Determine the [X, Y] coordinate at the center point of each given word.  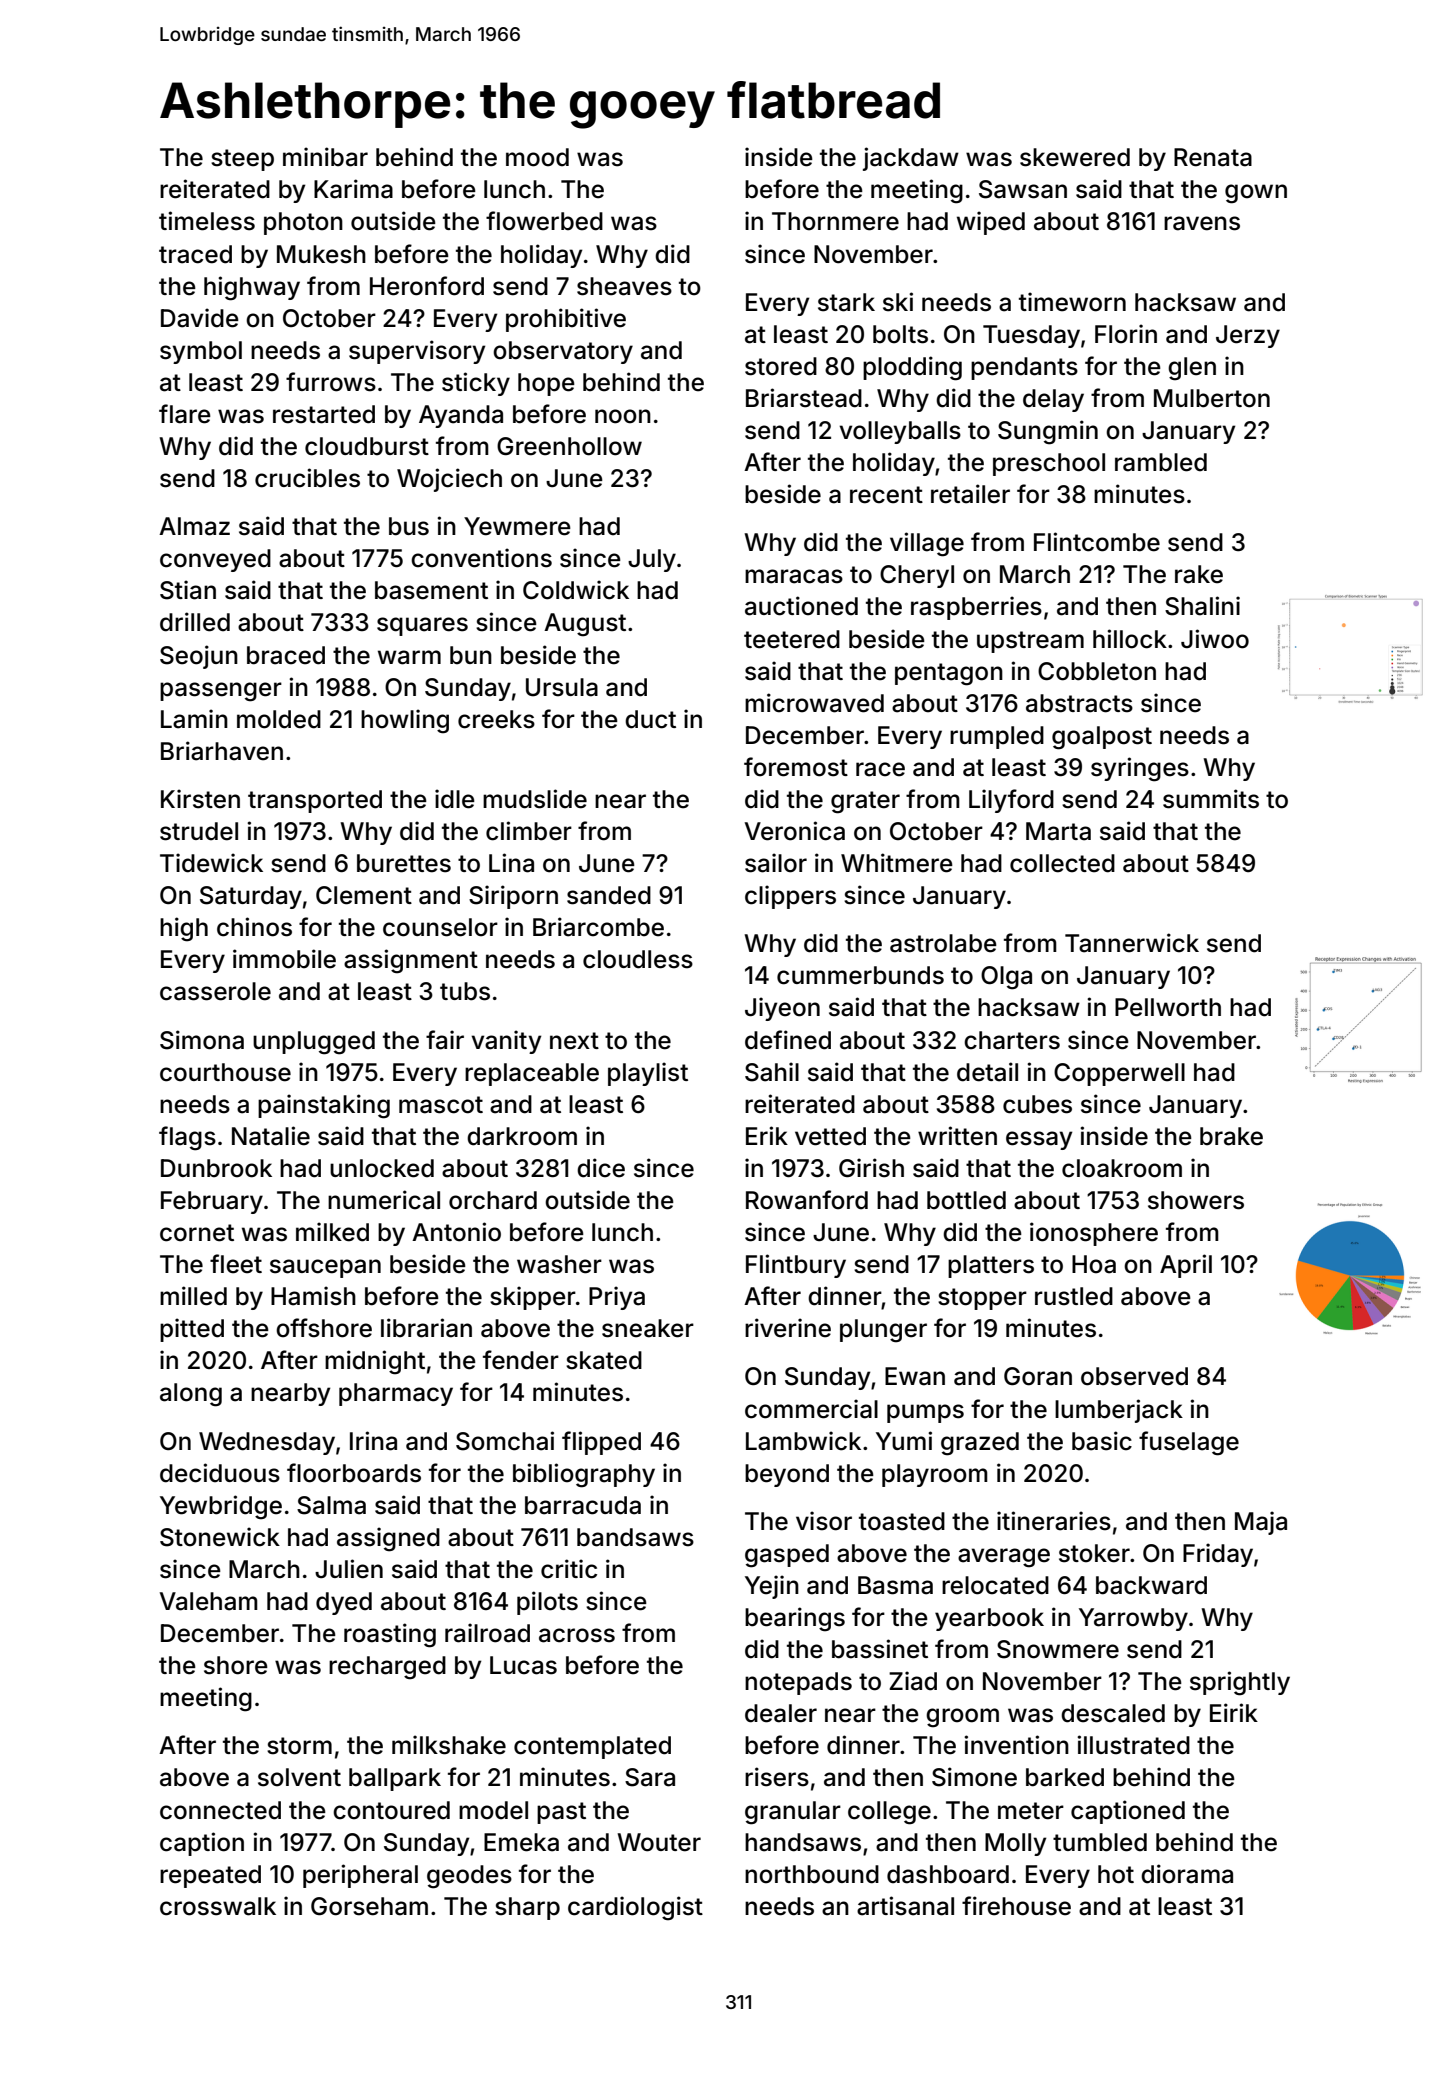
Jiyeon [782, 1009]
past [561, 1813]
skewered [1075, 157]
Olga [1006, 978]
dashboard [948, 1874]
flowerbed [544, 221]
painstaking [324, 1106]
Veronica [795, 831]
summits [1211, 799]
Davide [200, 318]
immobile [284, 959]
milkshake [449, 1745]
